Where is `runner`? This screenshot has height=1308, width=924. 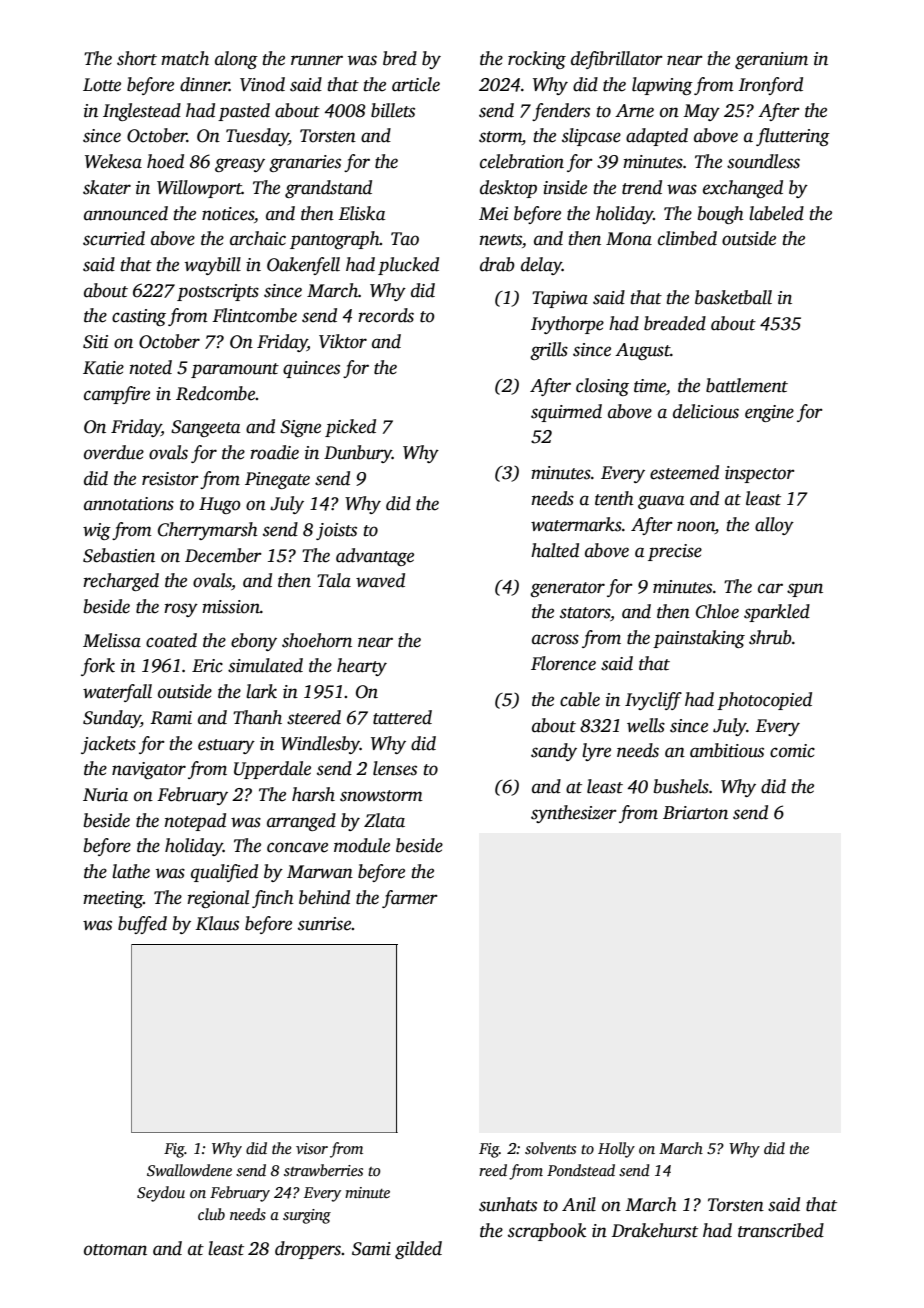 runner is located at coordinates (317, 60).
